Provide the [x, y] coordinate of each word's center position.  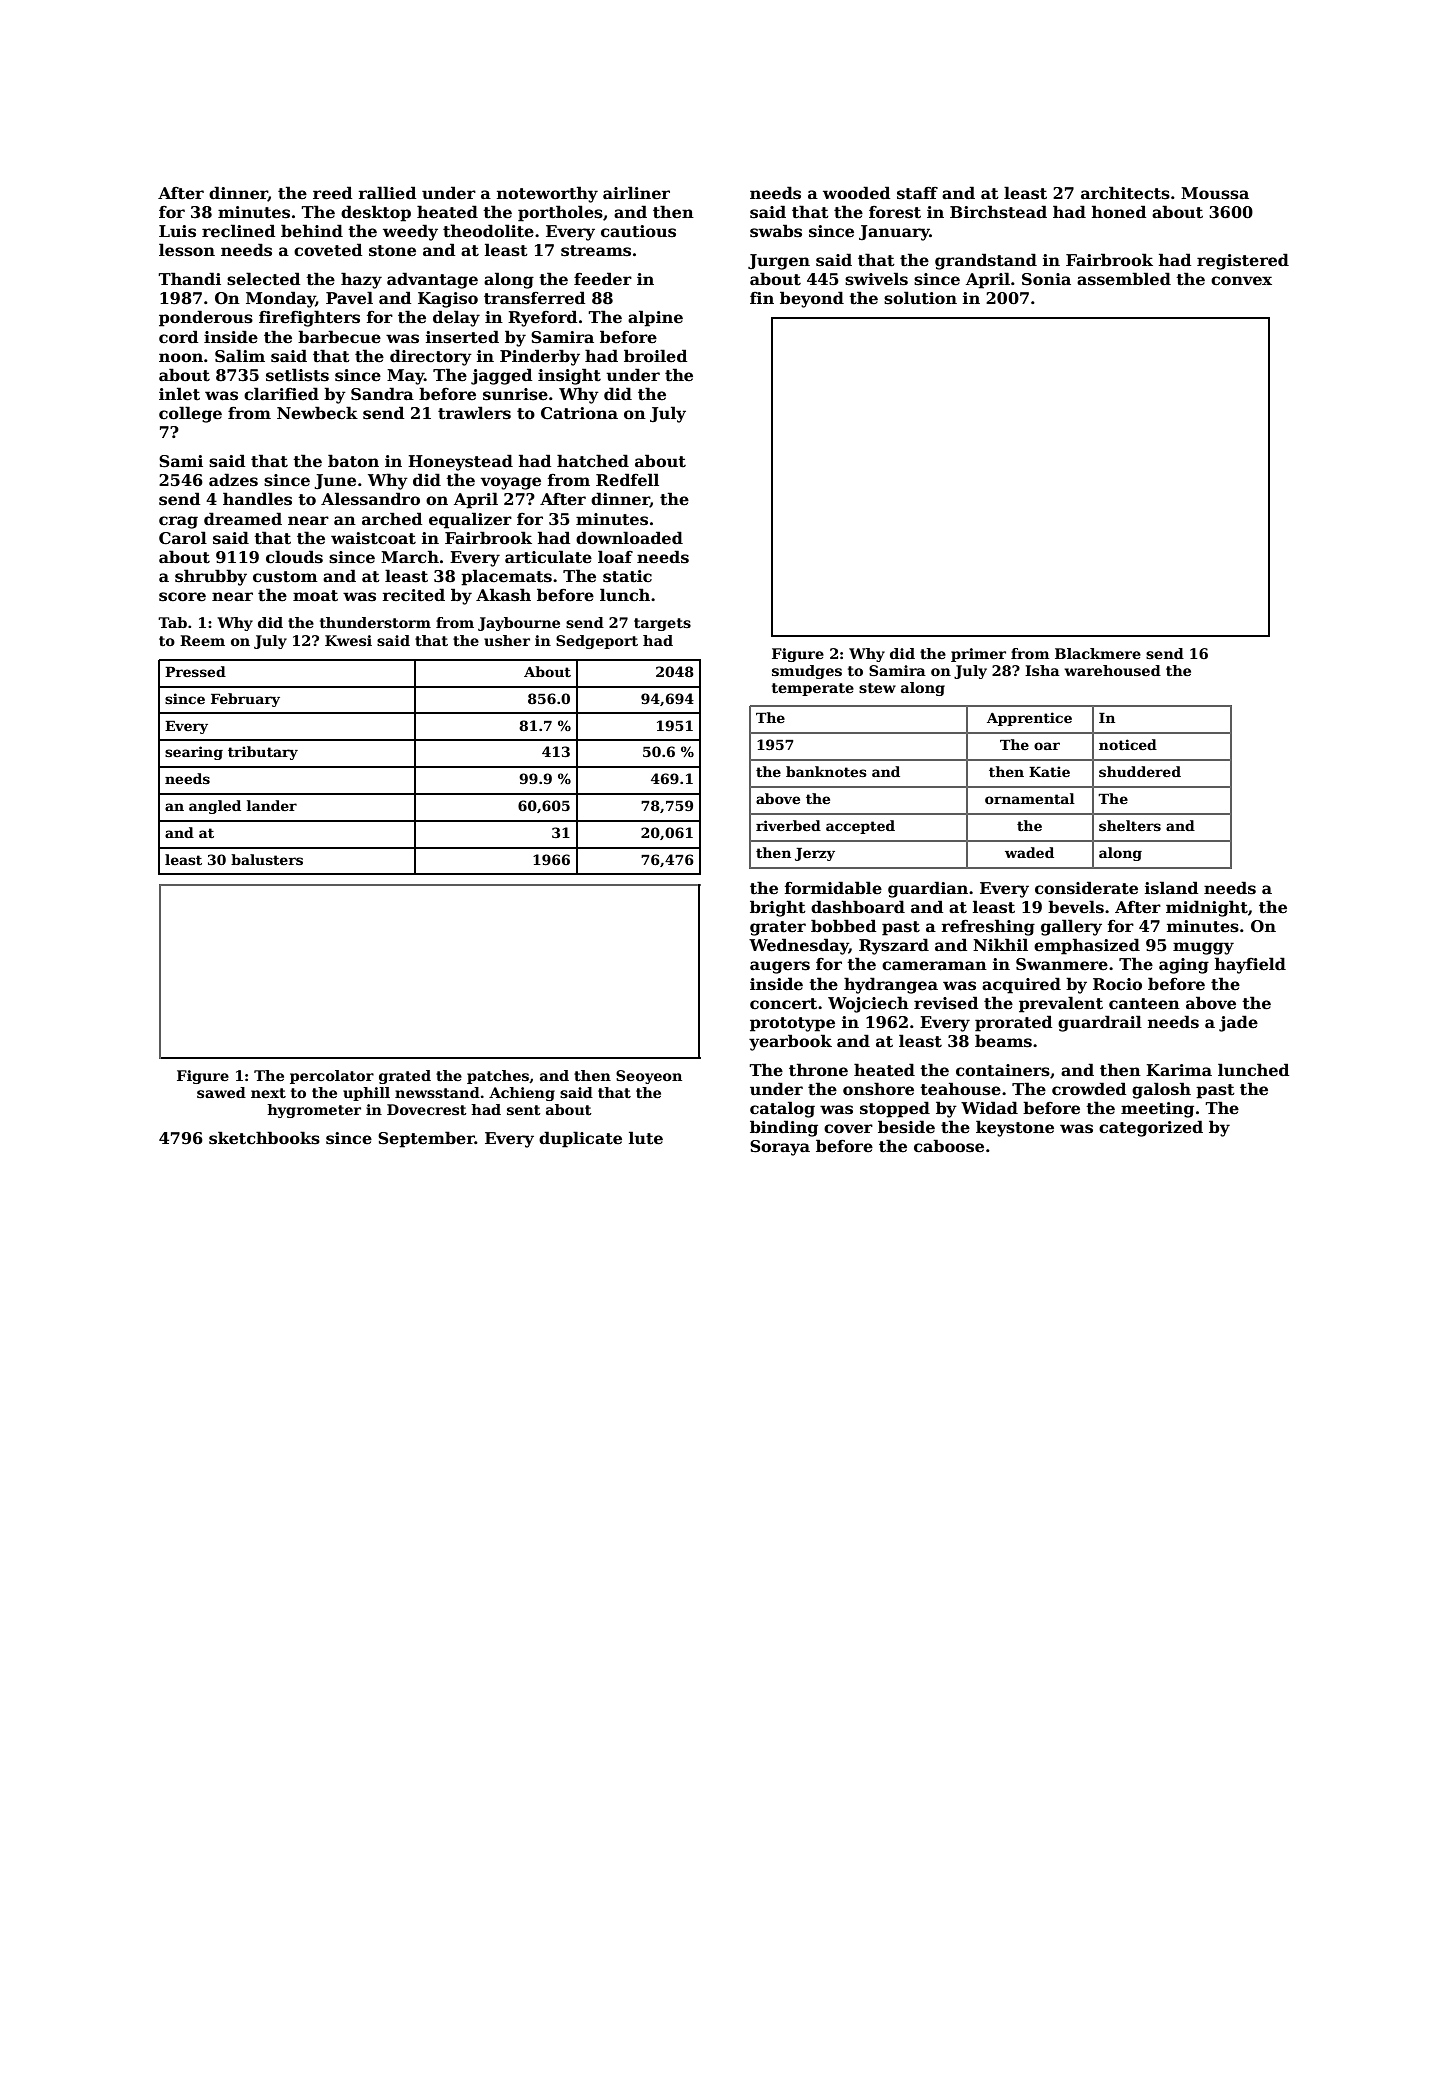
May [405, 377]
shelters [1130, 825]
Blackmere [1098, 653]
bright [778, 908]
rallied [387, 193]
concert [783, 1004]
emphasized [1087, 946]
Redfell [627, 480]
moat [315, 596]
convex [1241, 281]
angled [215, 807]
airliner [636, 193]
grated [405, 1077]
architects [1125, 193]
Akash [503, 595]
